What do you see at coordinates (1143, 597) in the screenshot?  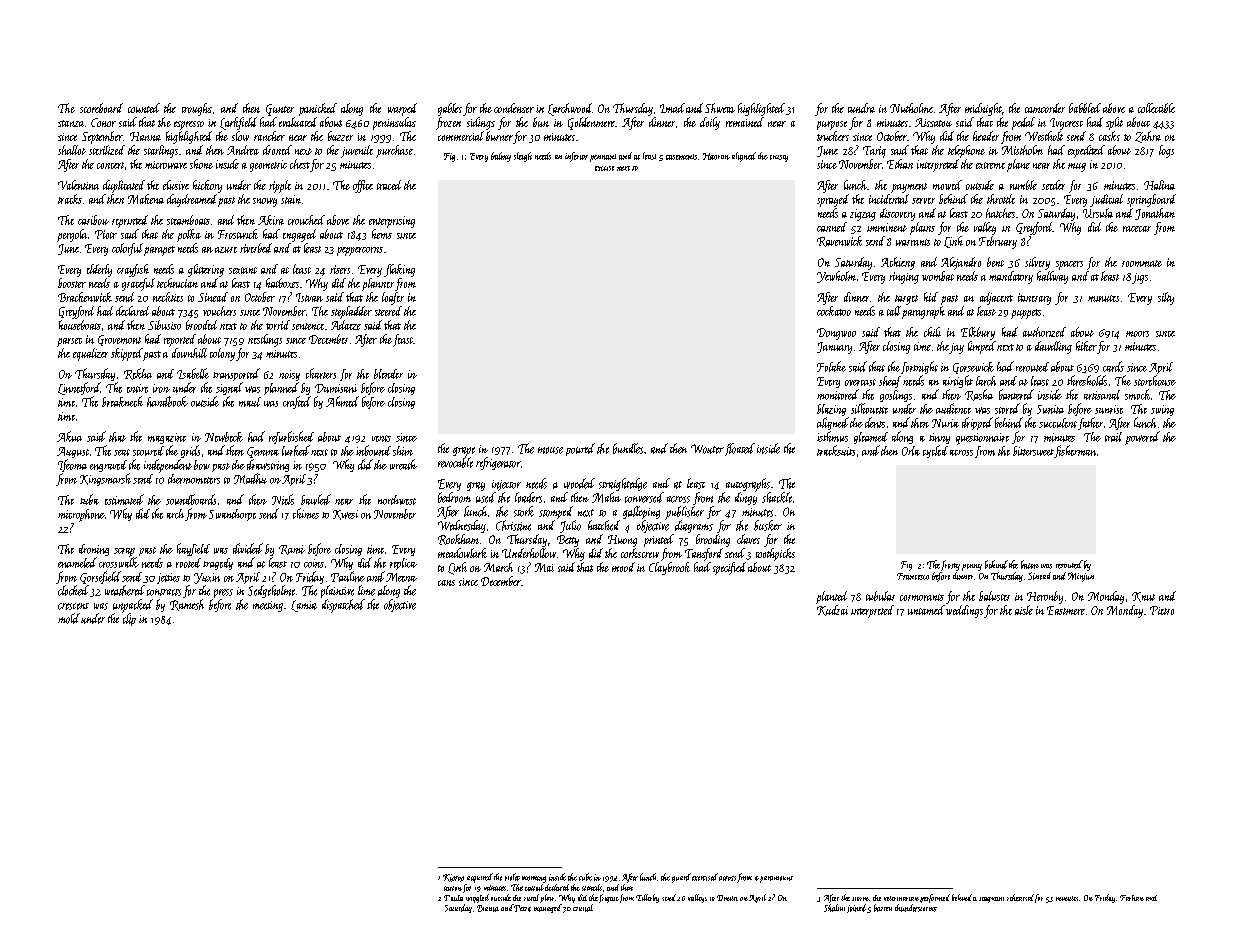 I see `Knut` at bounding box center [1143, 597].
